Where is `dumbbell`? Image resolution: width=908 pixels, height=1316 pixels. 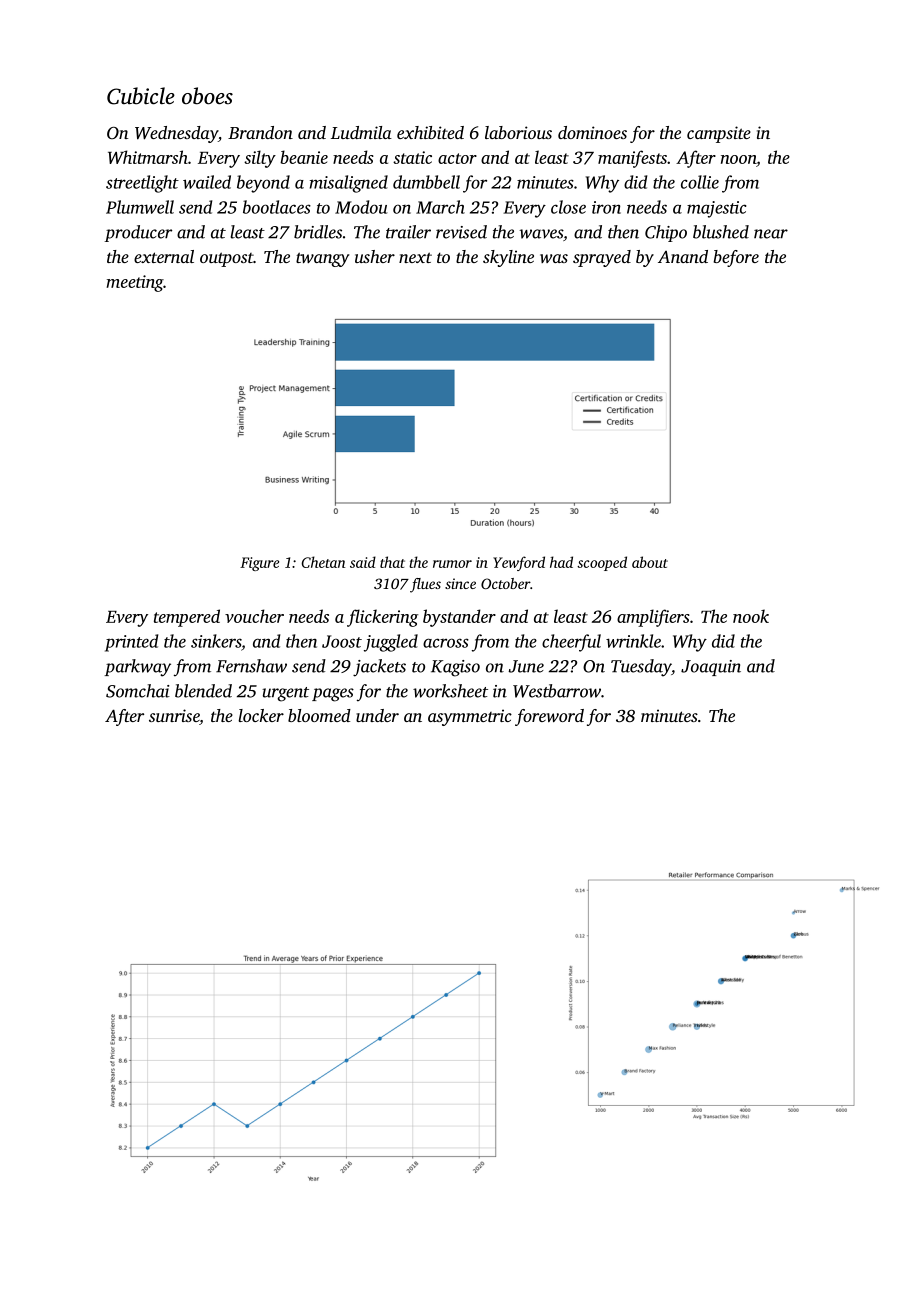 dumbbell is located at coordinates (426, 182).
